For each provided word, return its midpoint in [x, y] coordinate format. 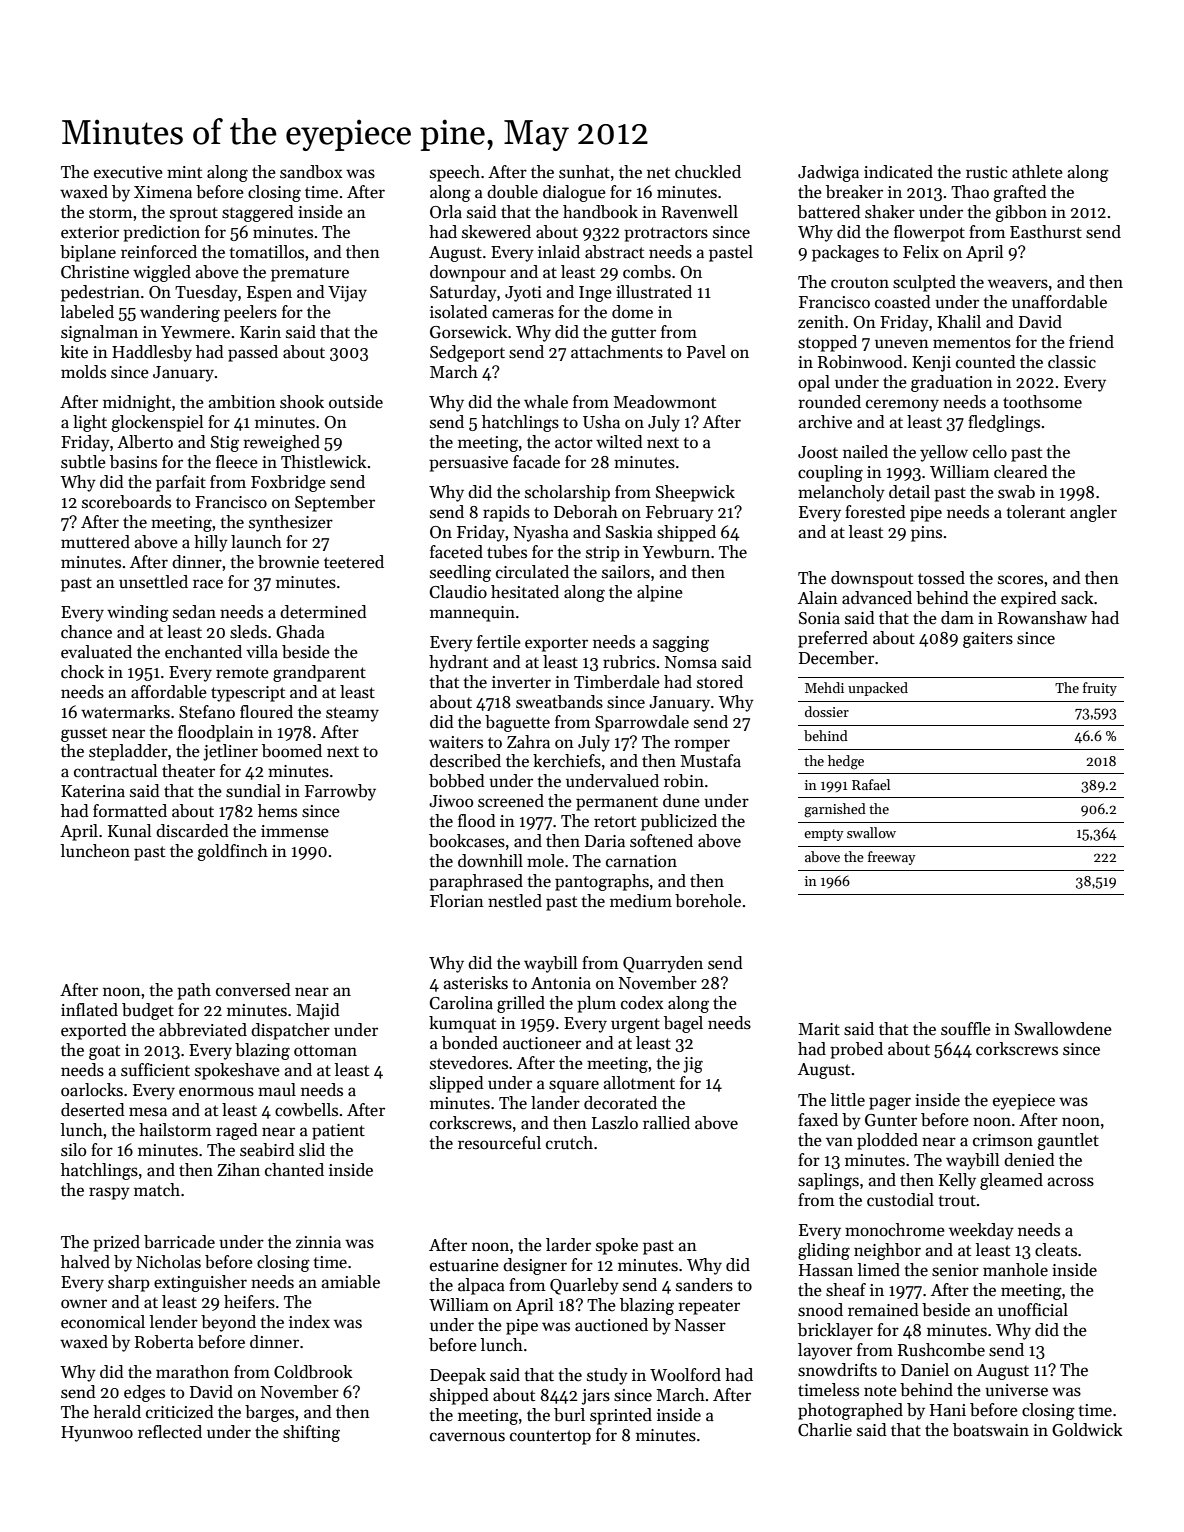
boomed [292, 751]
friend [1091, 342]
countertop [550, 1437]
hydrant [458, 663]
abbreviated [203, 1030]
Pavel [706, 352]
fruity [1100, 689]
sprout [194, 214]
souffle [966, 1029]
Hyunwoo [97, 1434]
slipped [457, 1084]
